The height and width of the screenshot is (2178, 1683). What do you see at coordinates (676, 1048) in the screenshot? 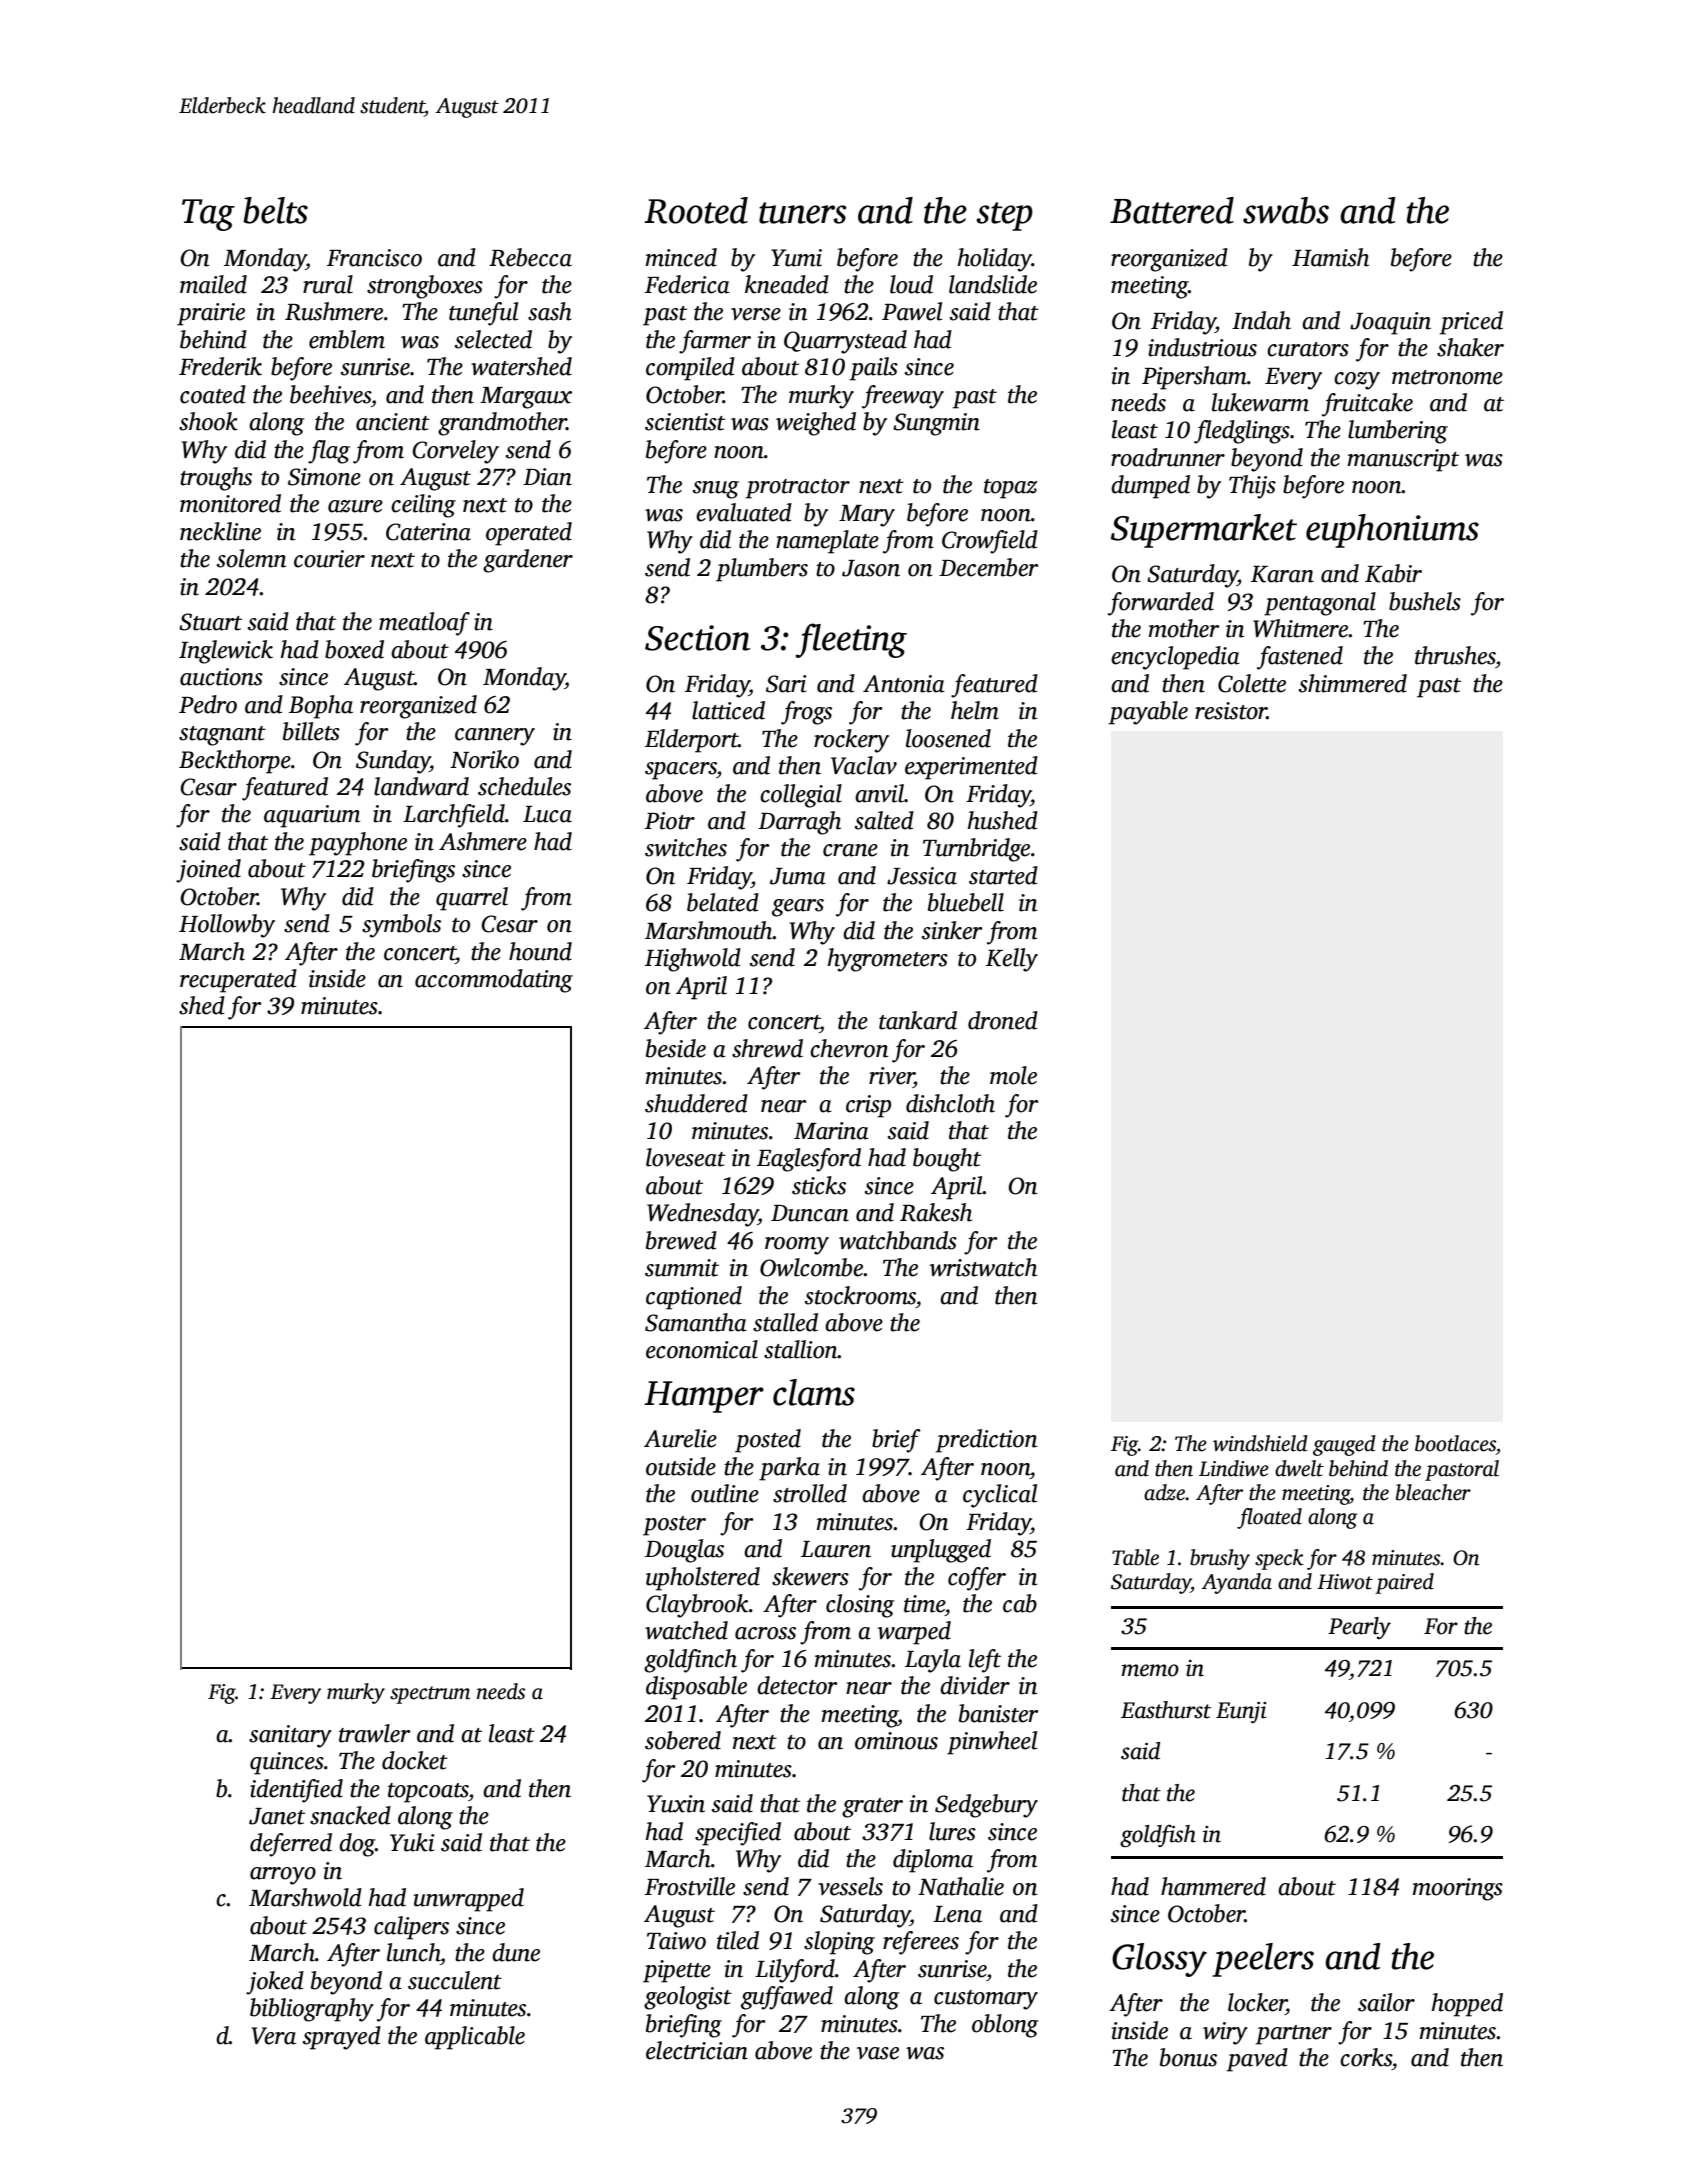
I see `beside` at bounding box center [676, 1048].
